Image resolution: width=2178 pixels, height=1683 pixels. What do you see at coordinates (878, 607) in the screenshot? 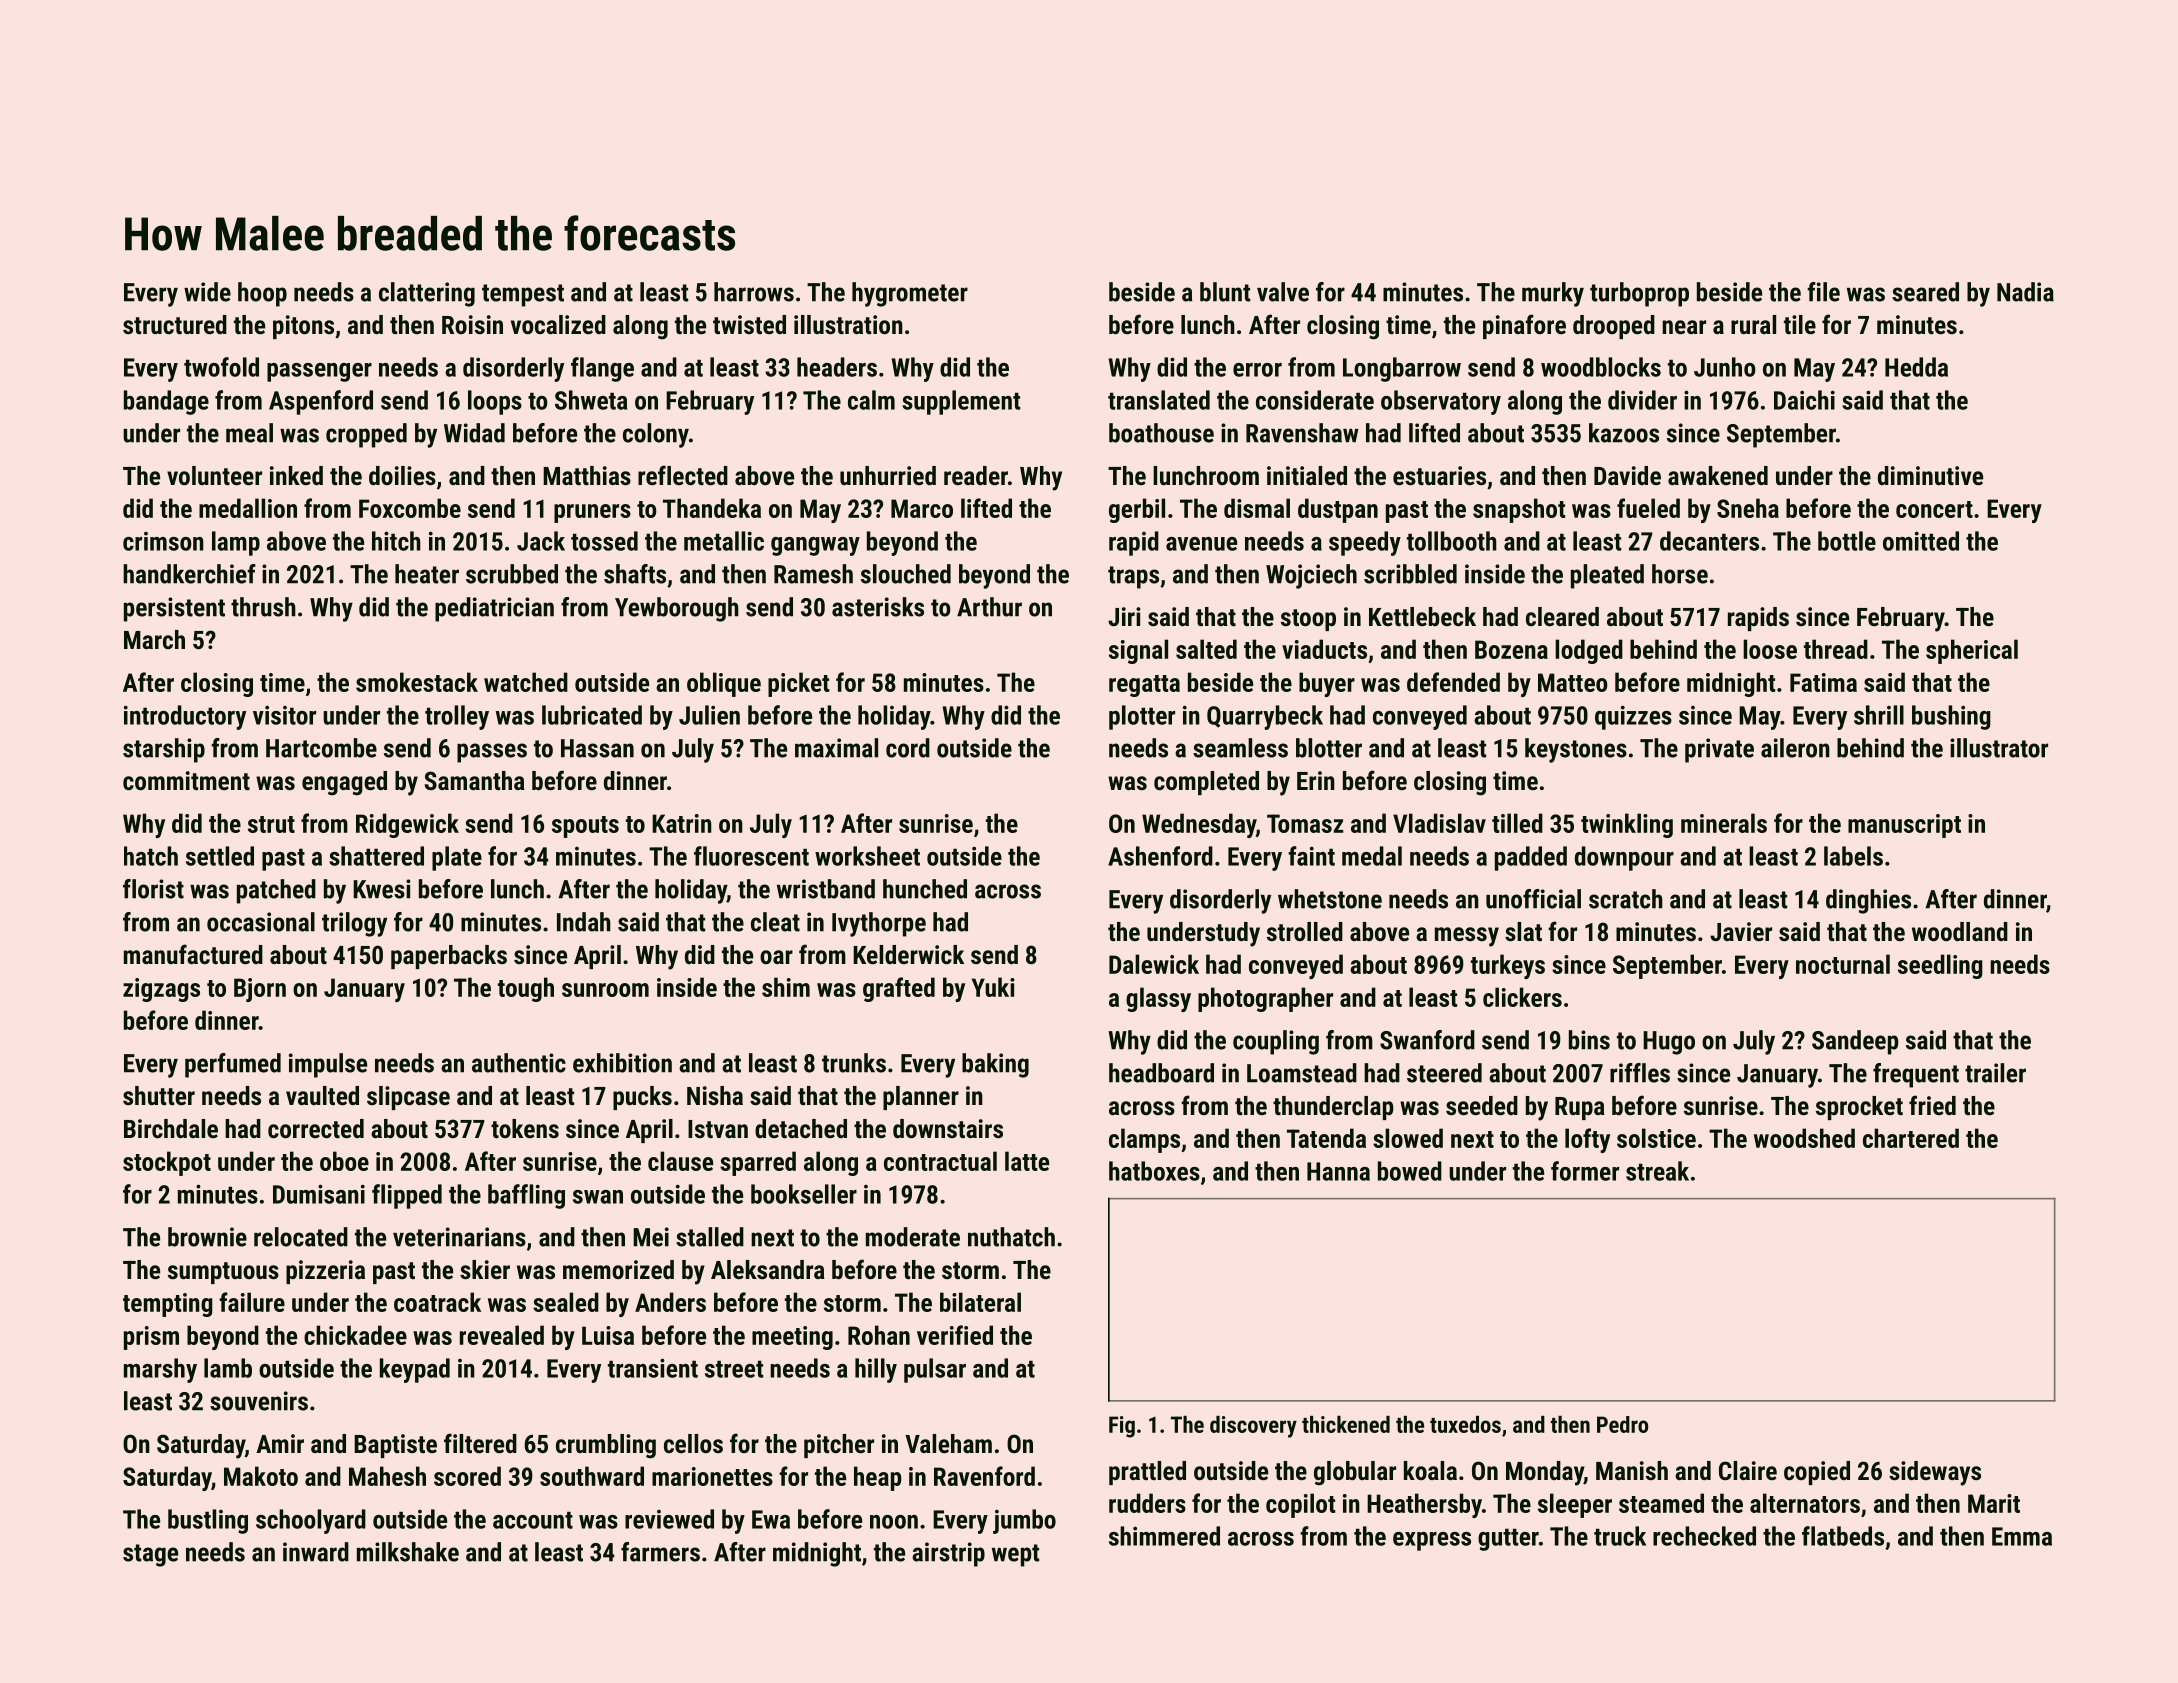
I see `asterisks` at bounding box center [878, 607].
